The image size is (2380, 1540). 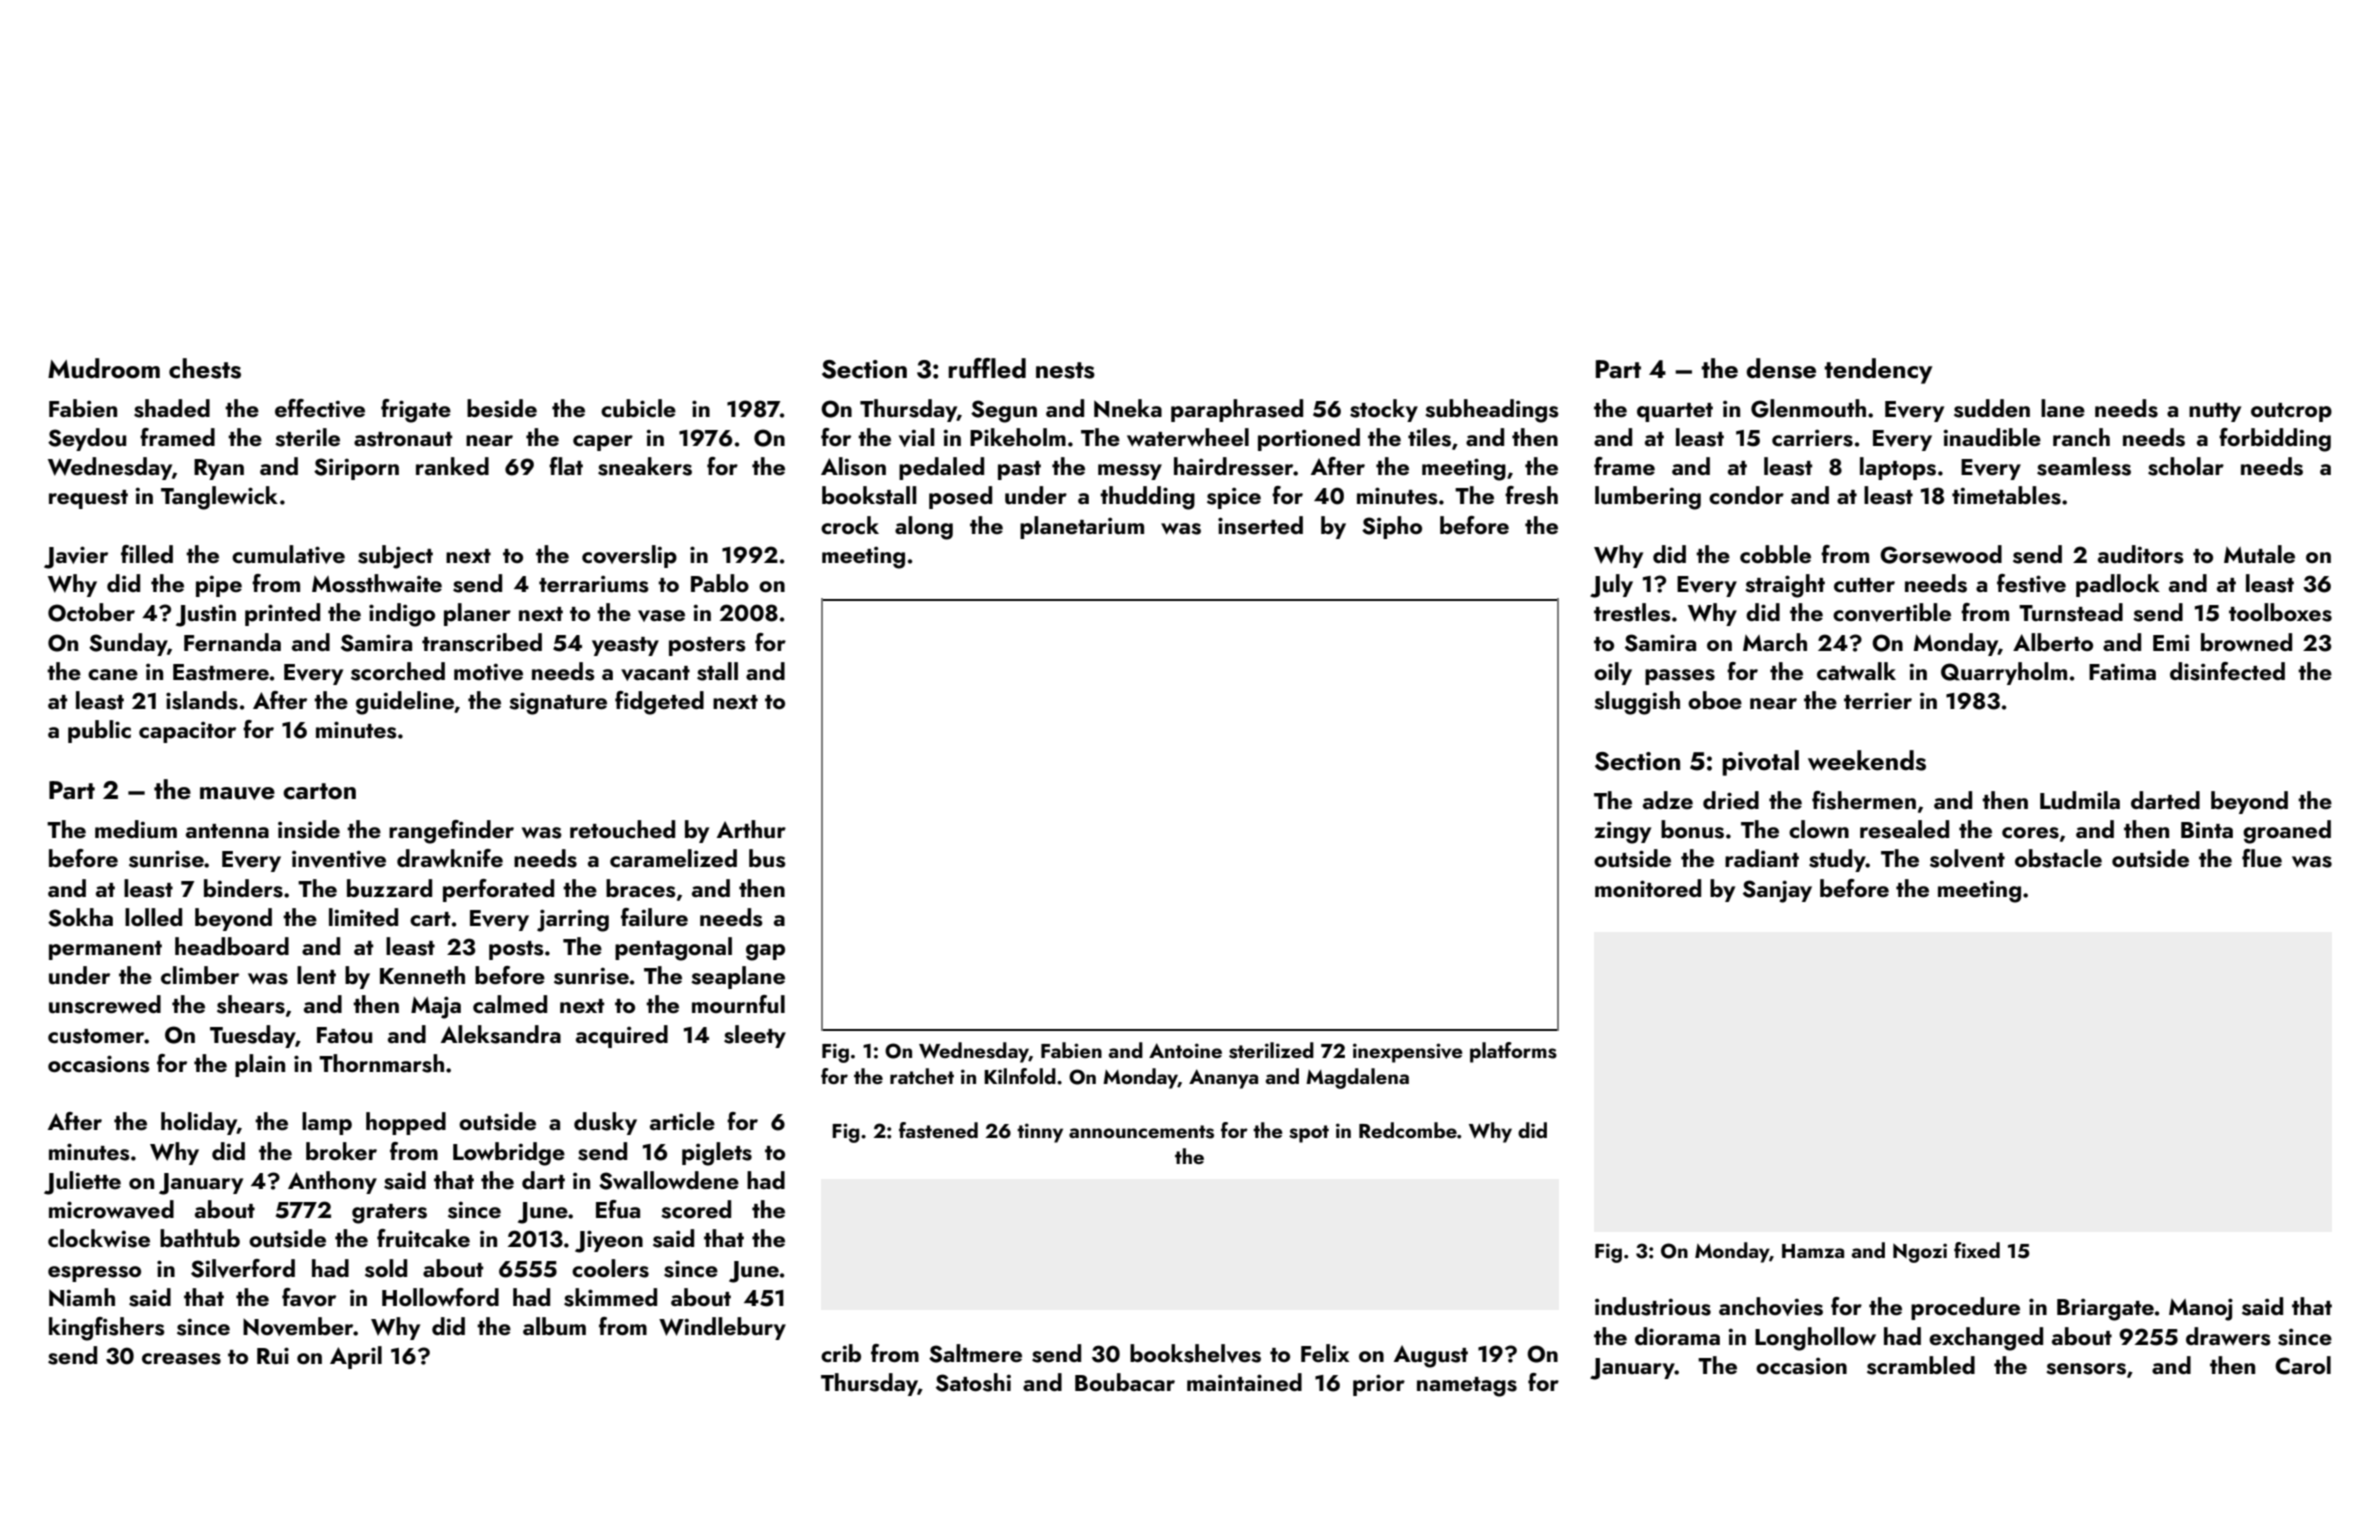 What do you see at coordinates (1065, 370) in the page?
I see `nests` at bounding box center [1065, 370].
